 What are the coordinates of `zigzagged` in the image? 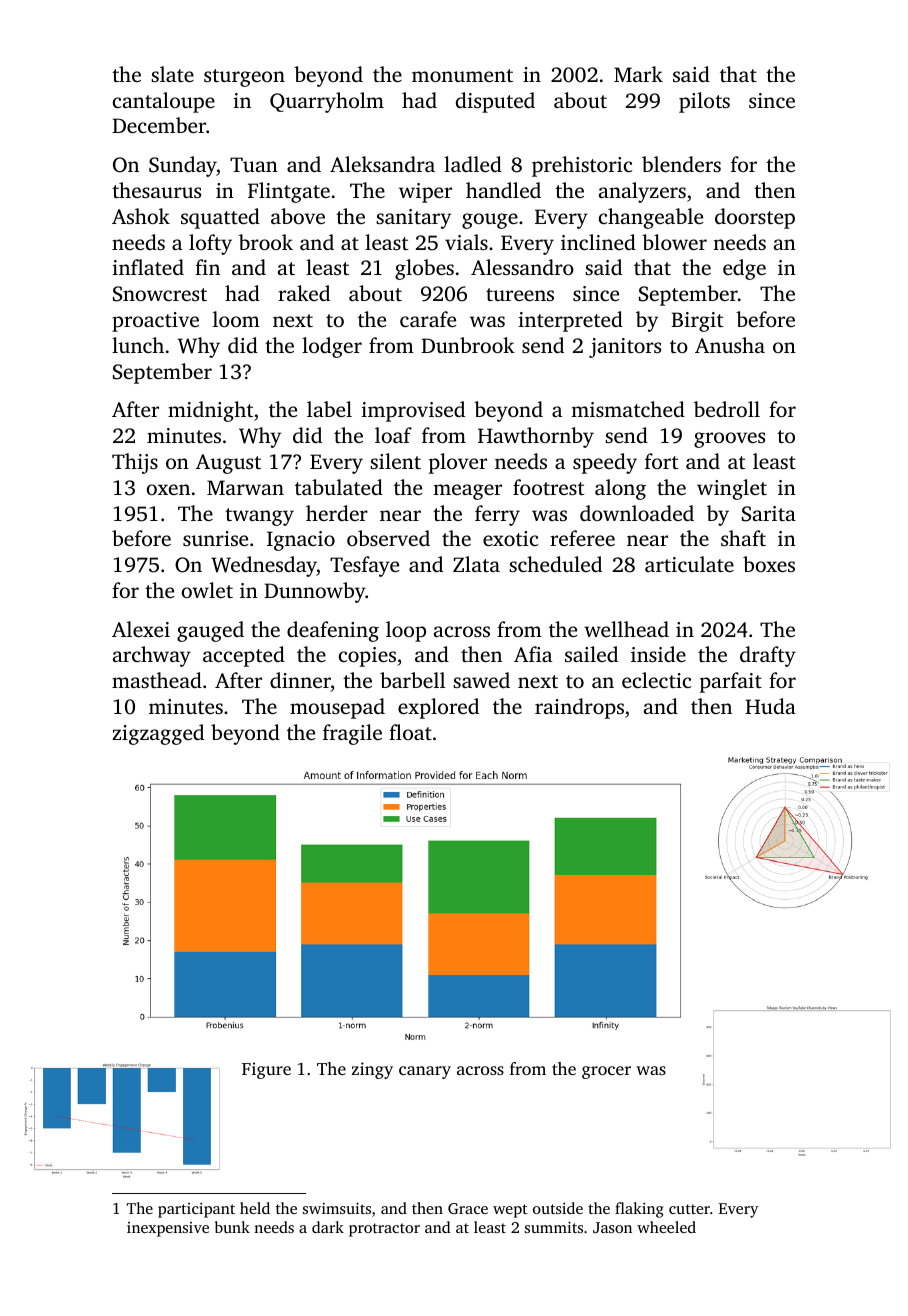 It's located at (158, 734).
